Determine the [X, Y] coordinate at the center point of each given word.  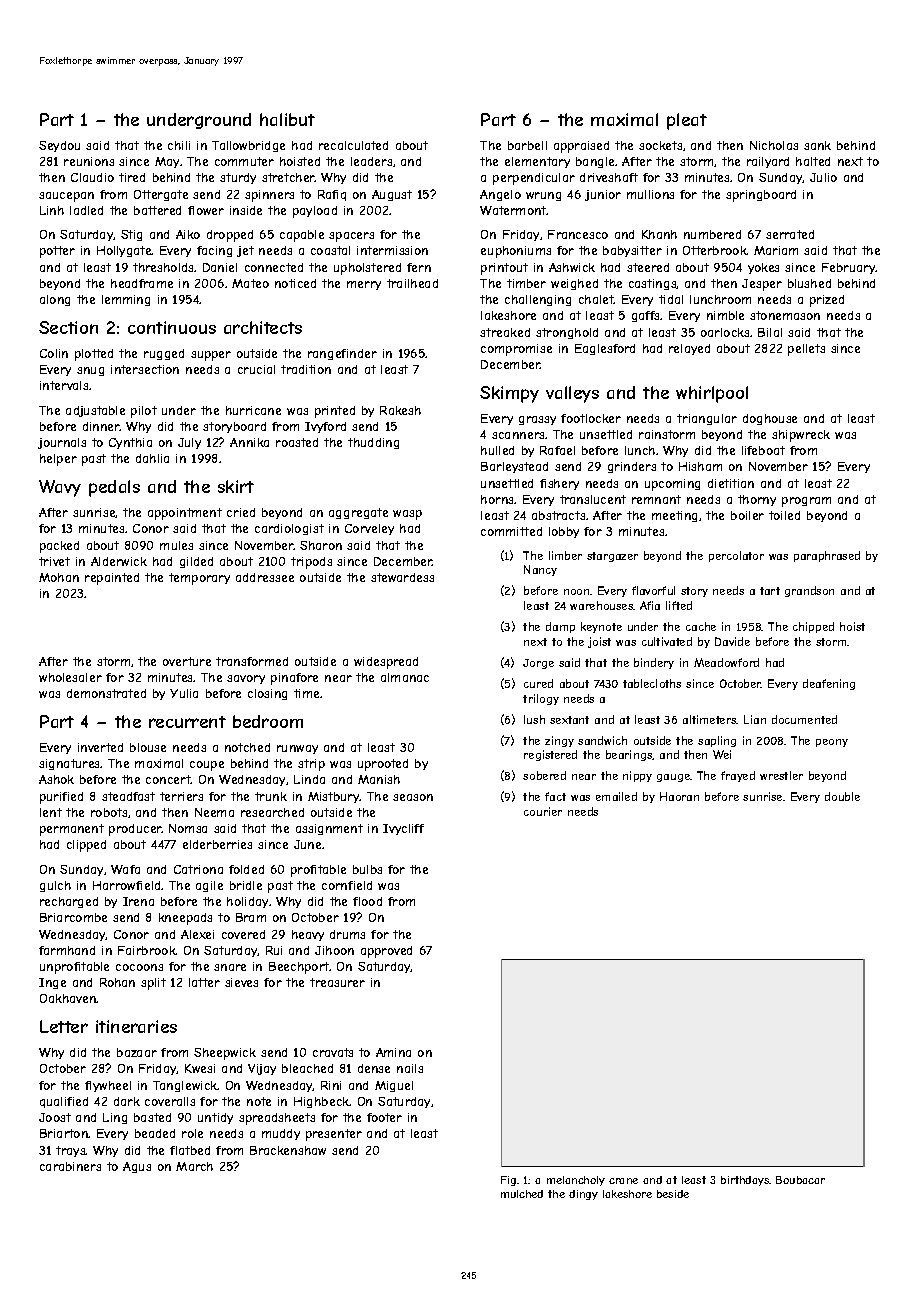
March [194, 1166]
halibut [287, 119]
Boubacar [800, 1180]
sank [817, 145]
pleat [687, 121]
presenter [334, 1135]
